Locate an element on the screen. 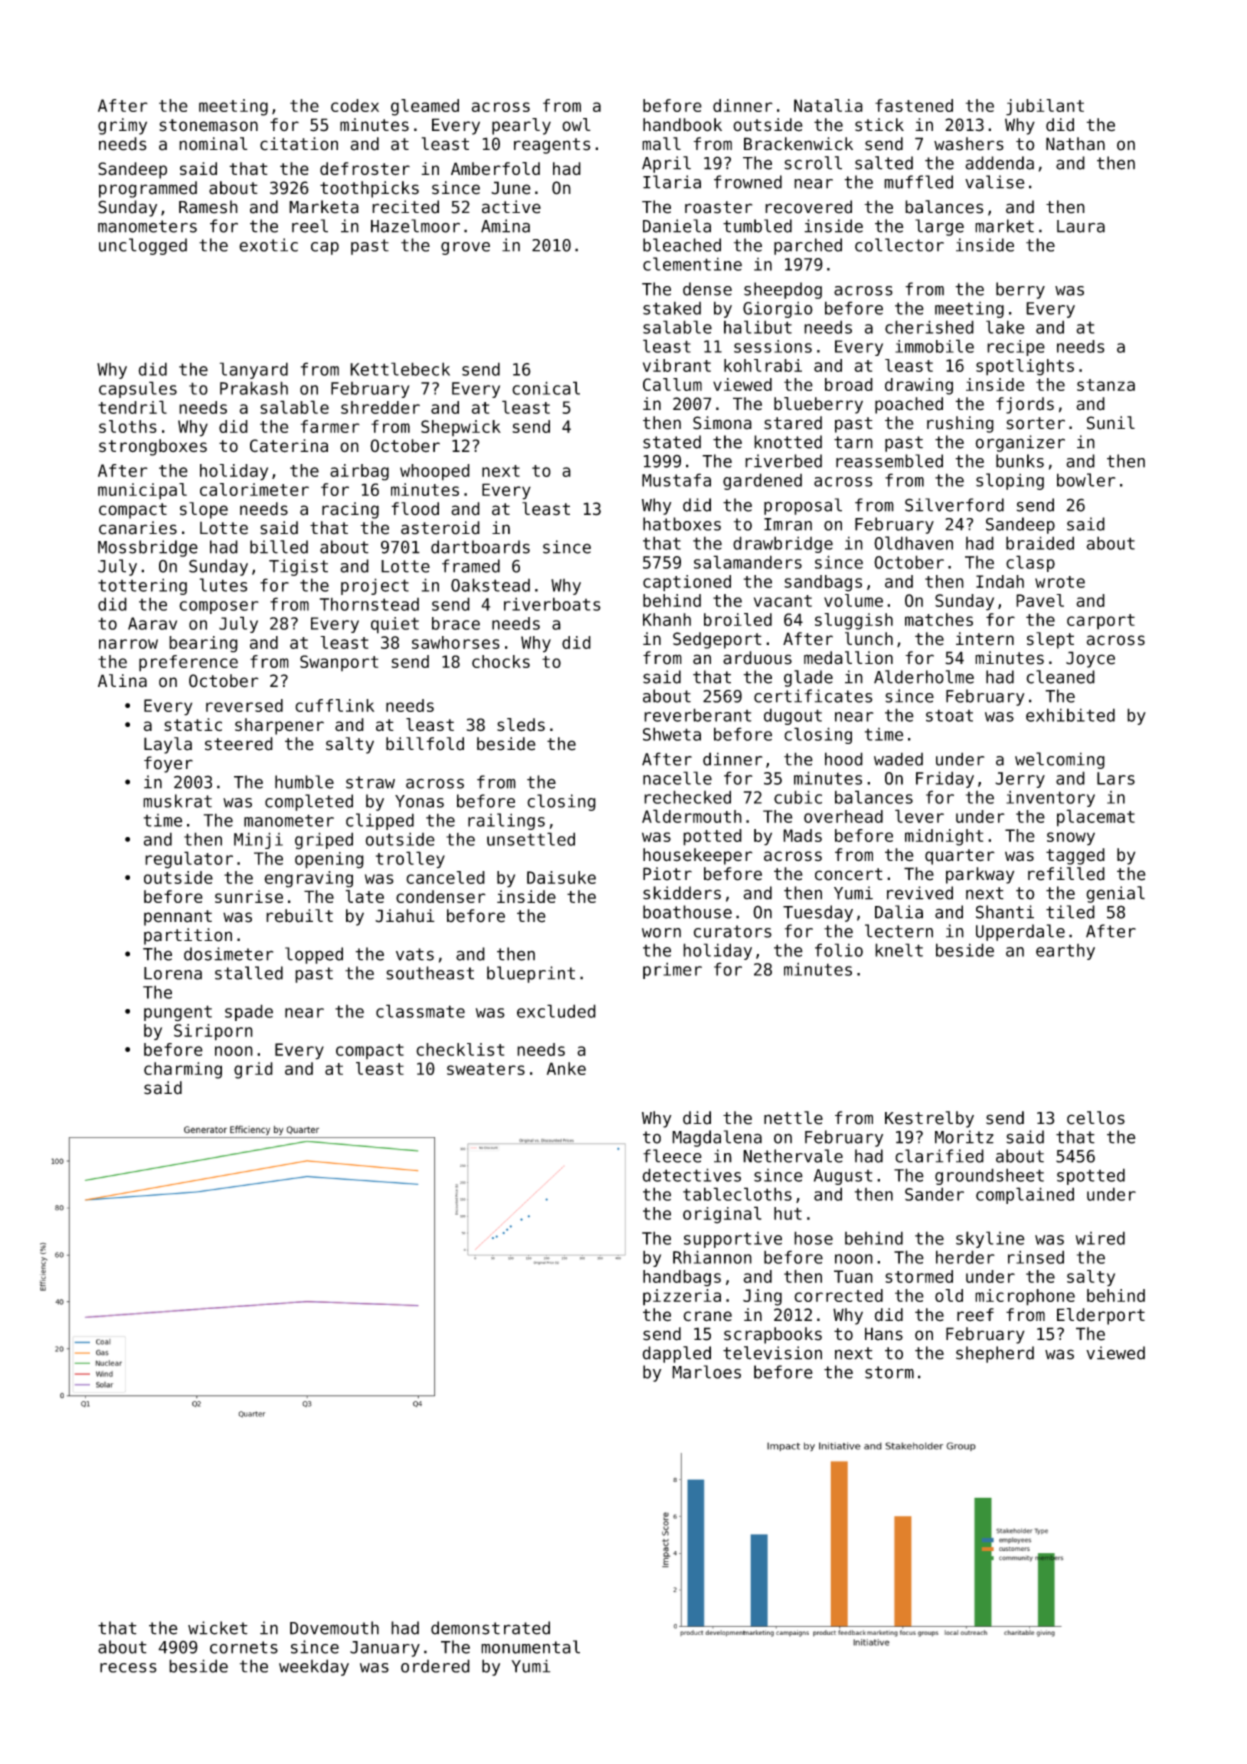 This screenshot has height=1764, width=1247. lake is located at coordinates (1005, 327).
